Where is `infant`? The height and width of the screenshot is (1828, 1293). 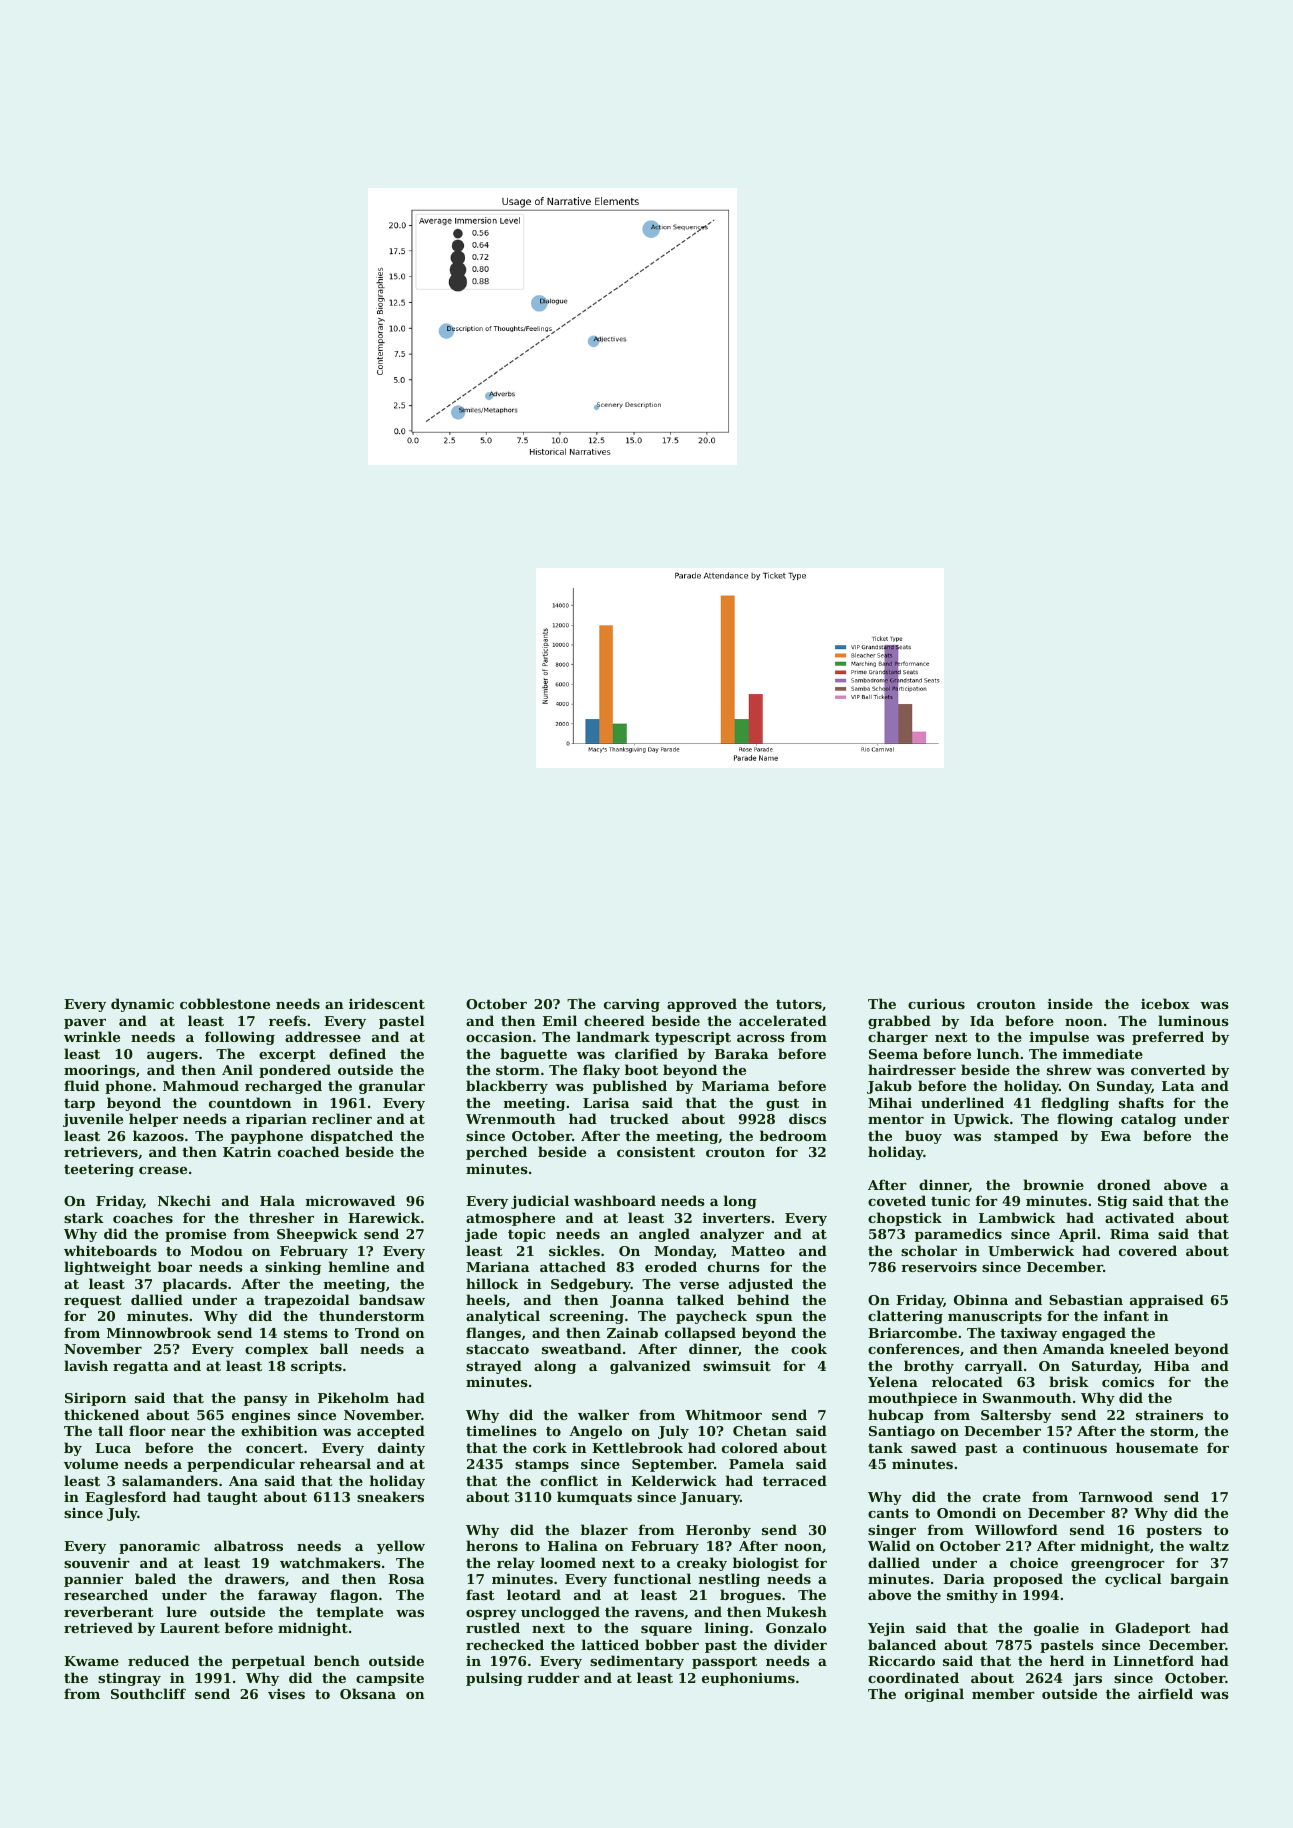
infant is located at coordinates (1126, 1315).
